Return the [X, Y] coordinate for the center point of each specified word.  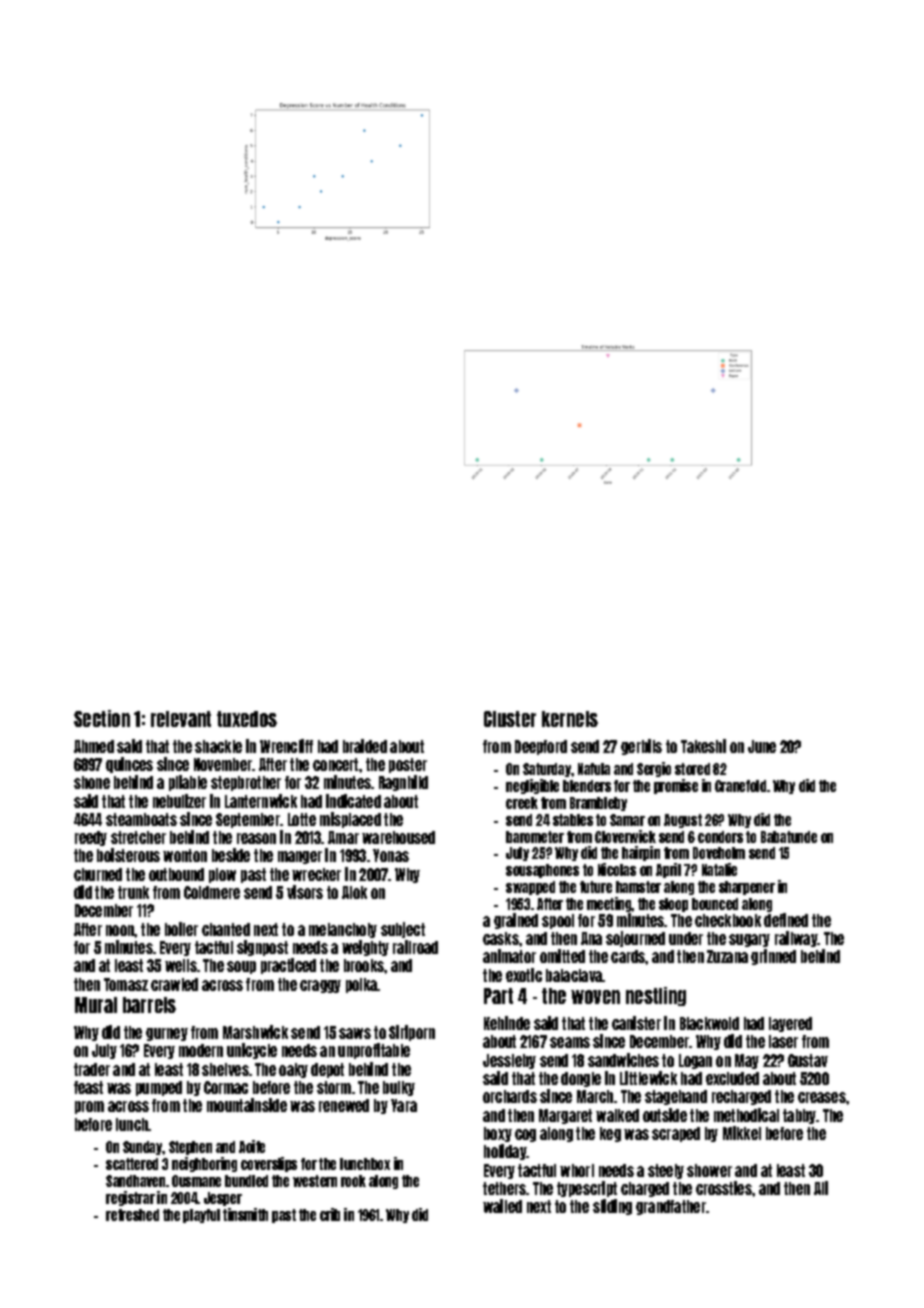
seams [570, 1042]
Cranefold [740, 786]
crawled [174, 984]
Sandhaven [135, 1181]
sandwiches [623, 1060]
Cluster [510, 719]
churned [98, 874]
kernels [570, 719]
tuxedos [247, 719]
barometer [535, 837]
